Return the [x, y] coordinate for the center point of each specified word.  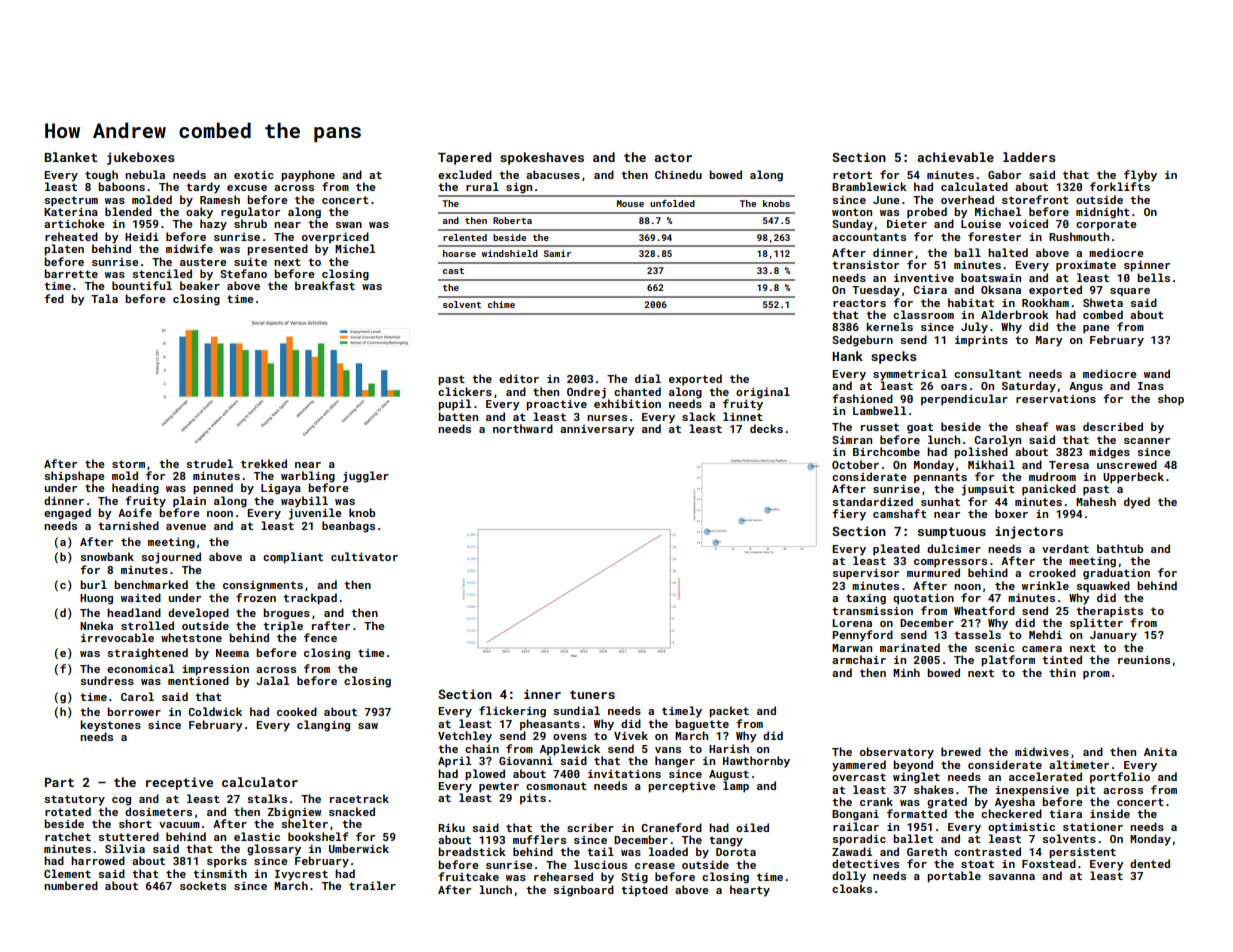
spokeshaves [542, 158]
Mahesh [1096, 501]
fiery [849, 515]
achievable [955, 157]
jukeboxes [141, 158]
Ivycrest [301, 875]
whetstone [191, 637]
